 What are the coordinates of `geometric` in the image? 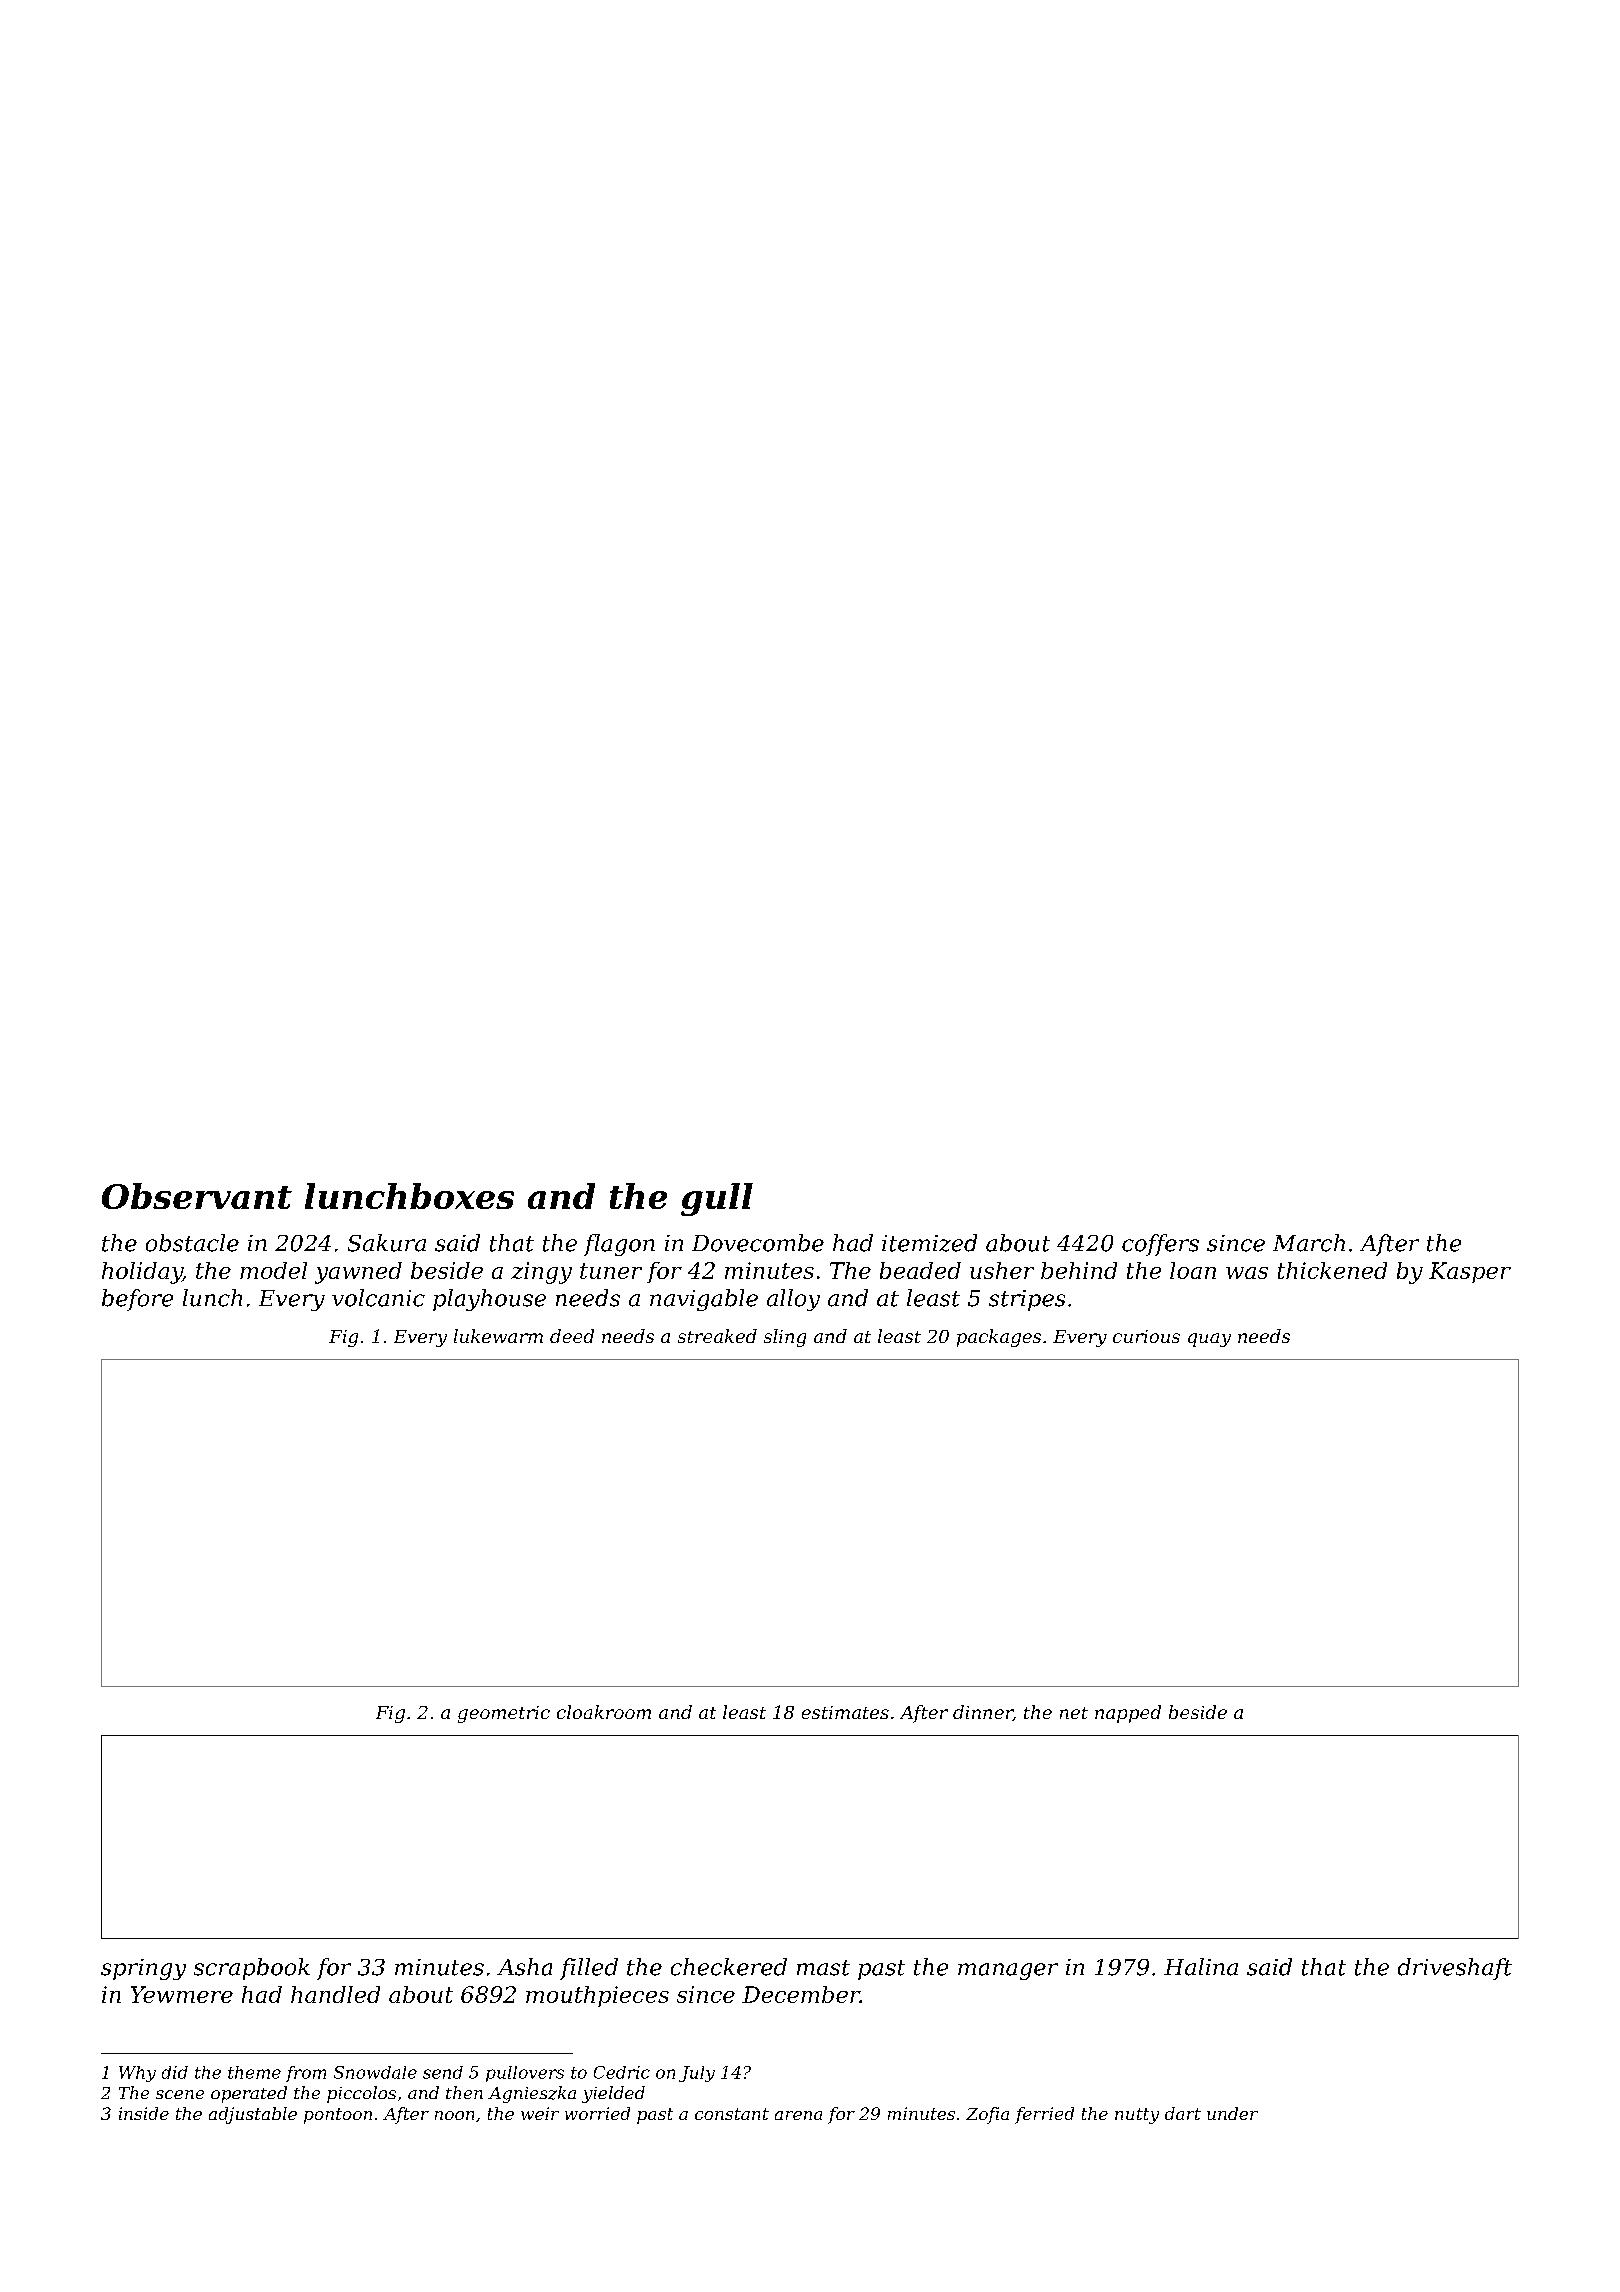 It's located at (504, 1714).
